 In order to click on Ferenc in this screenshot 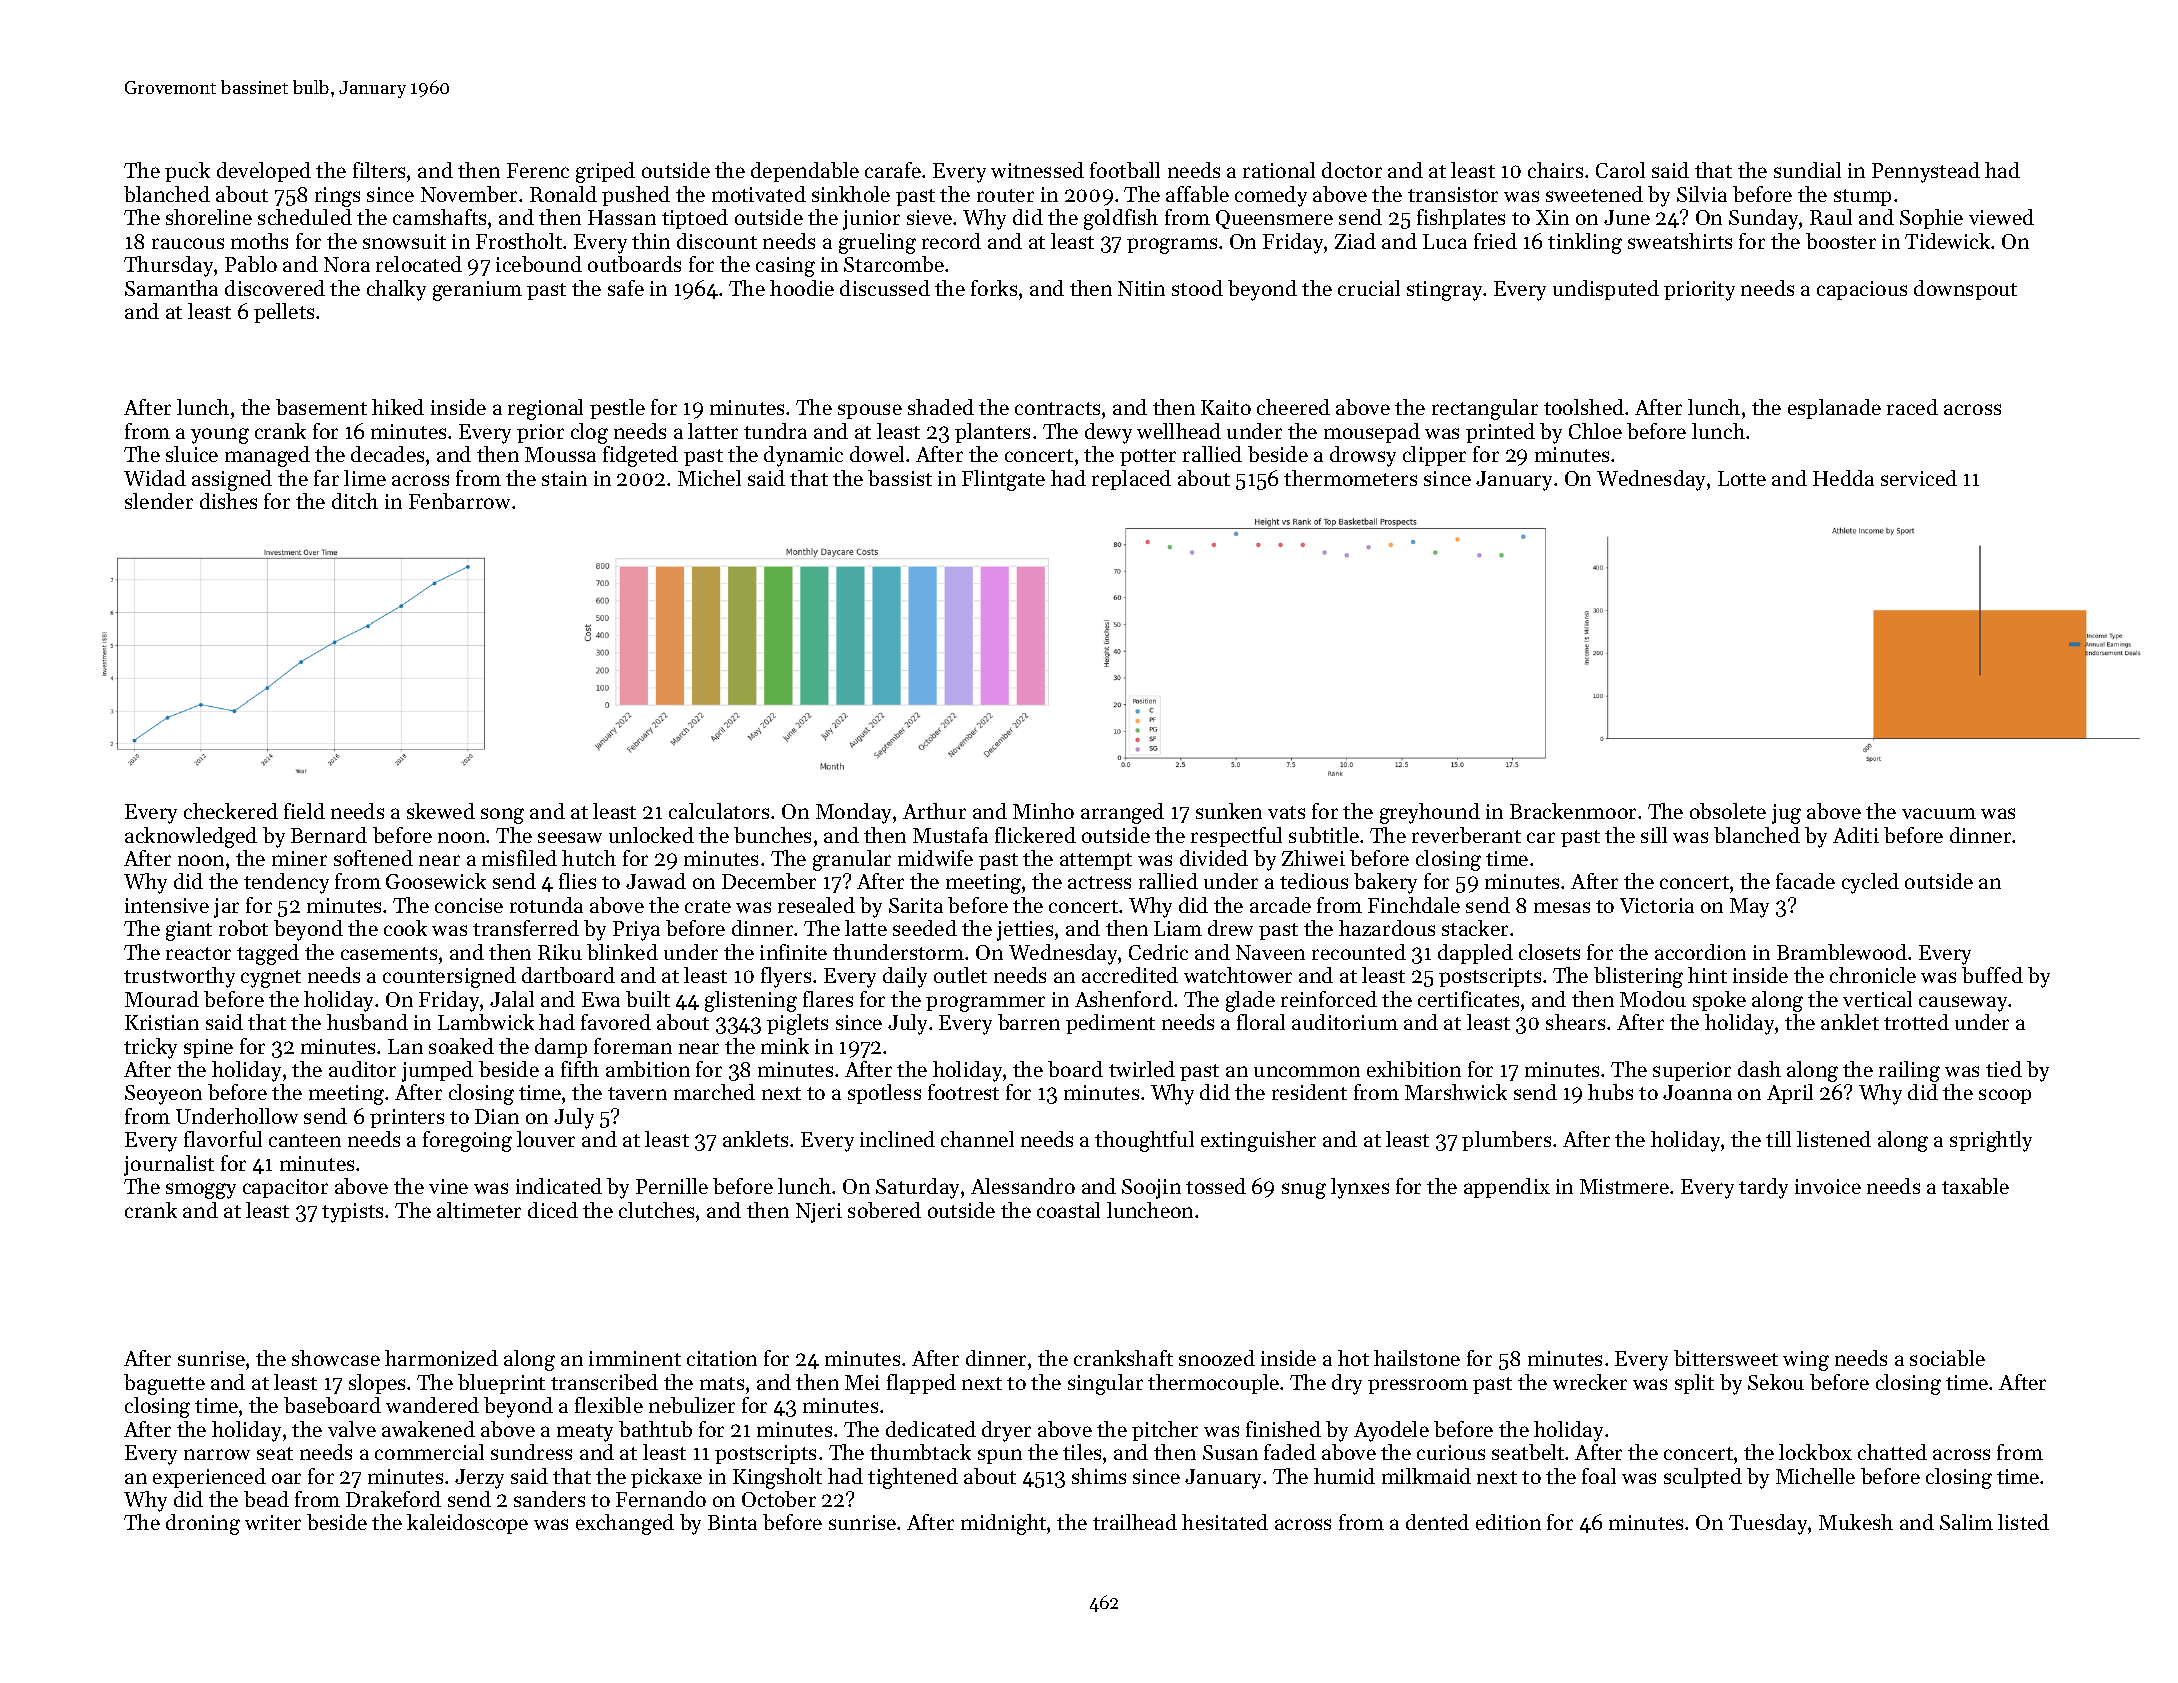, I will do `click(538, 170)`.
